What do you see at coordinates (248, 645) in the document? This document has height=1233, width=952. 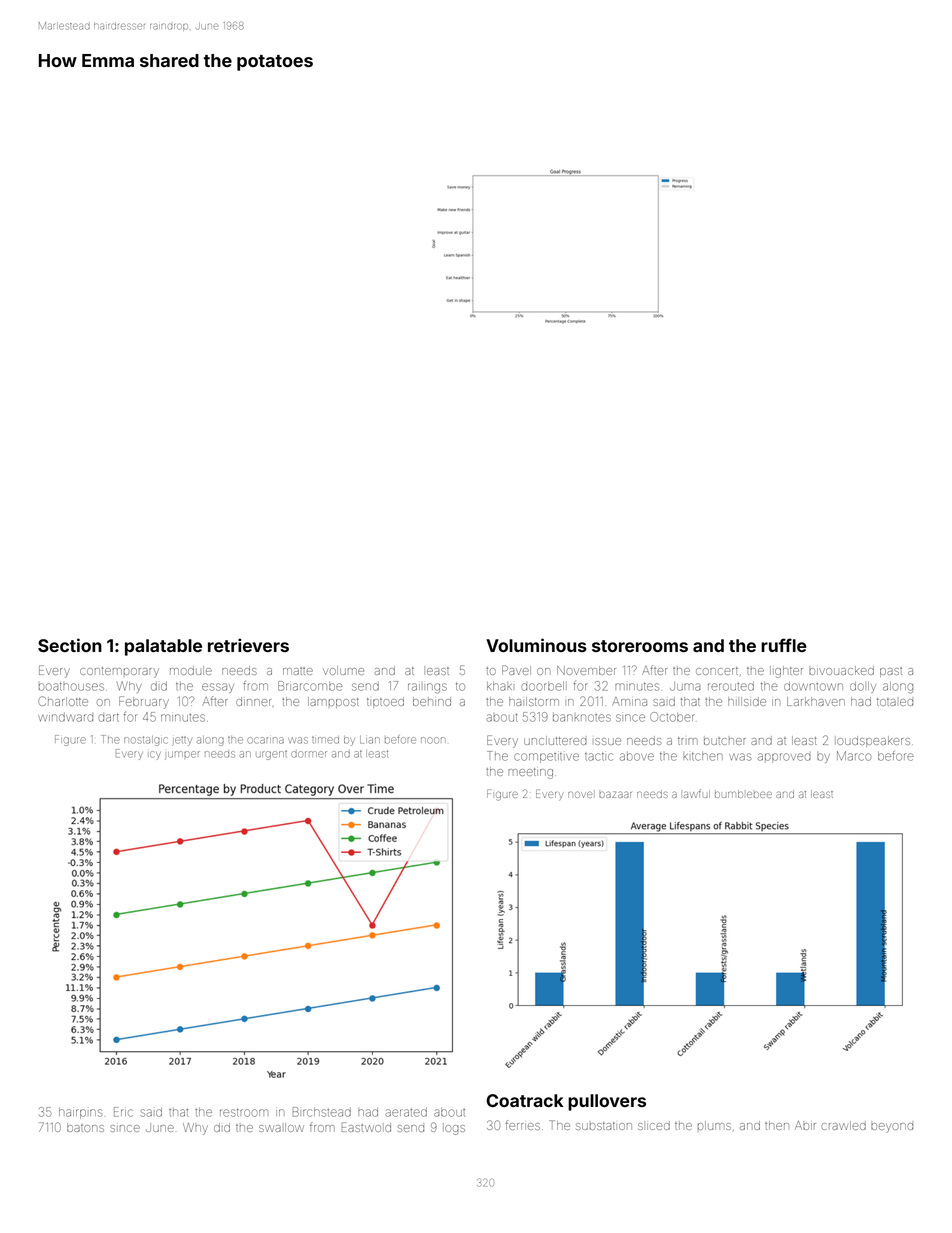 I see `retrievers` at bounding box center [248, 645].
